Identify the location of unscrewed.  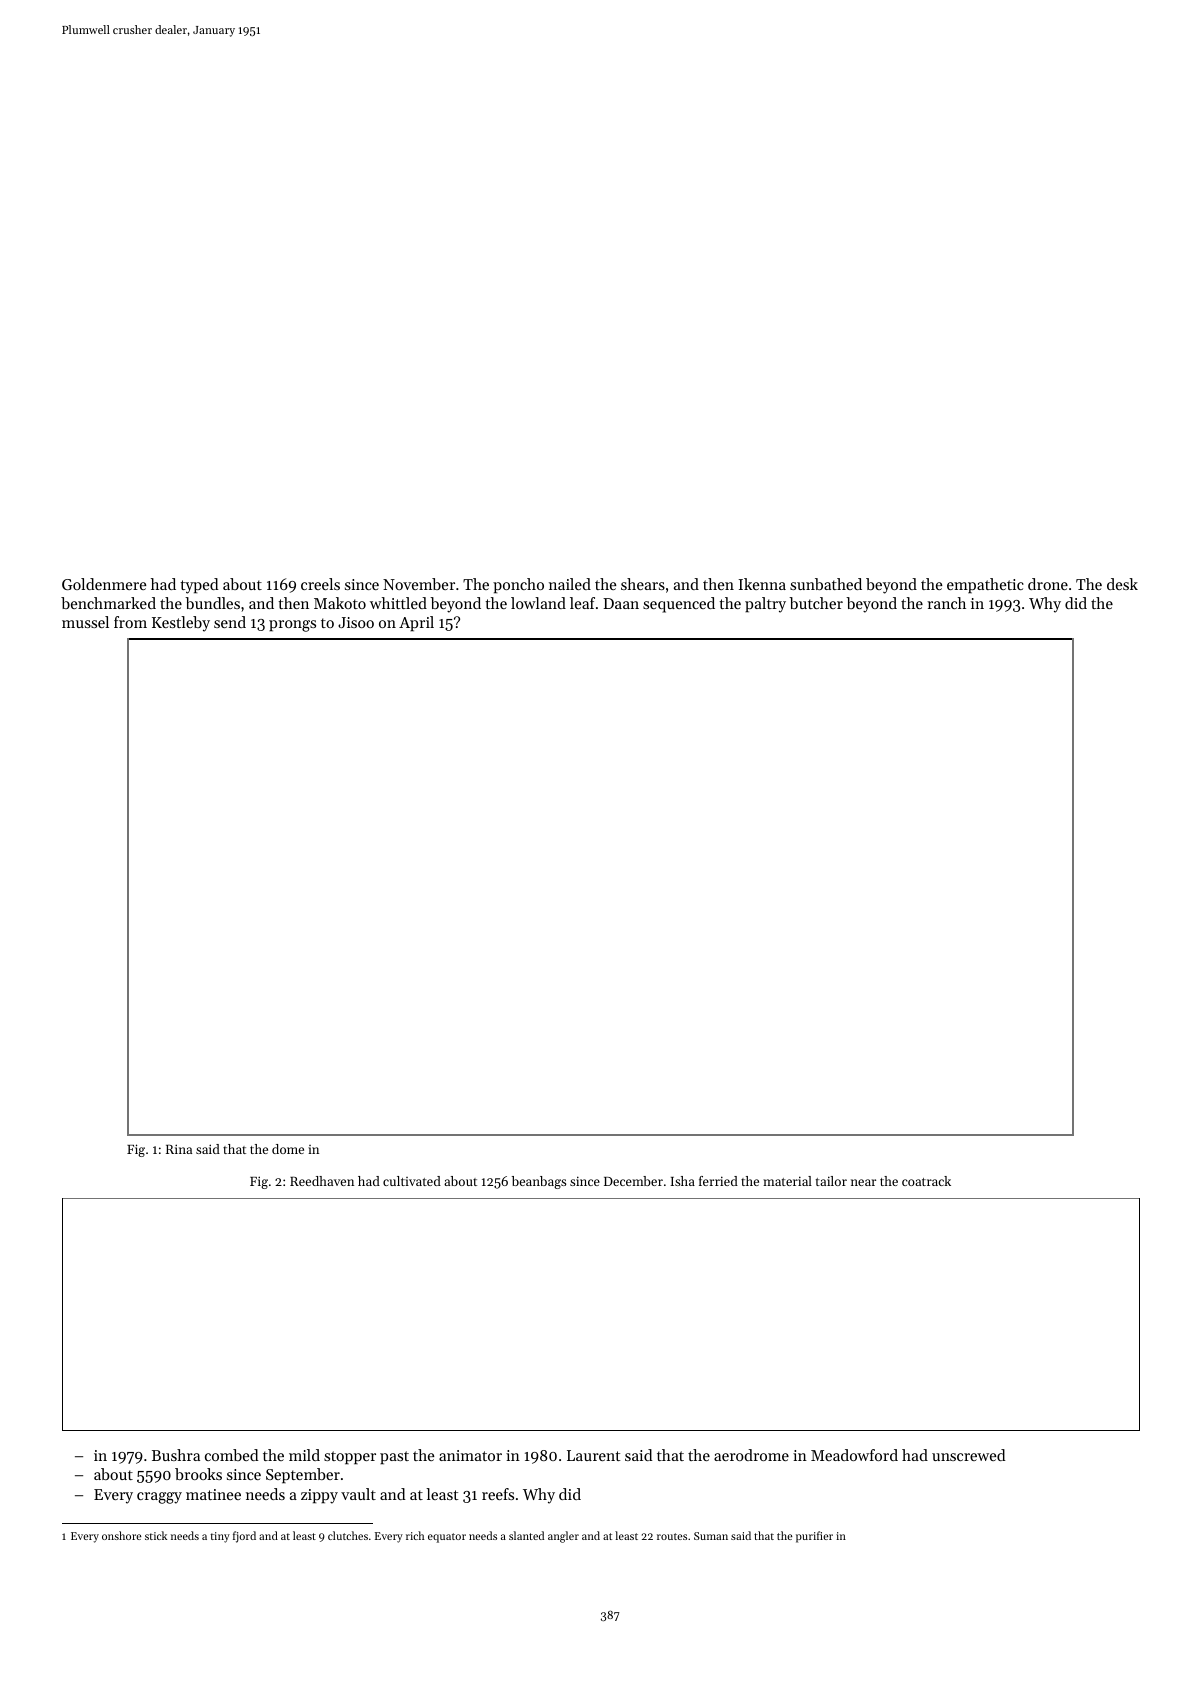
(968, 1455).
